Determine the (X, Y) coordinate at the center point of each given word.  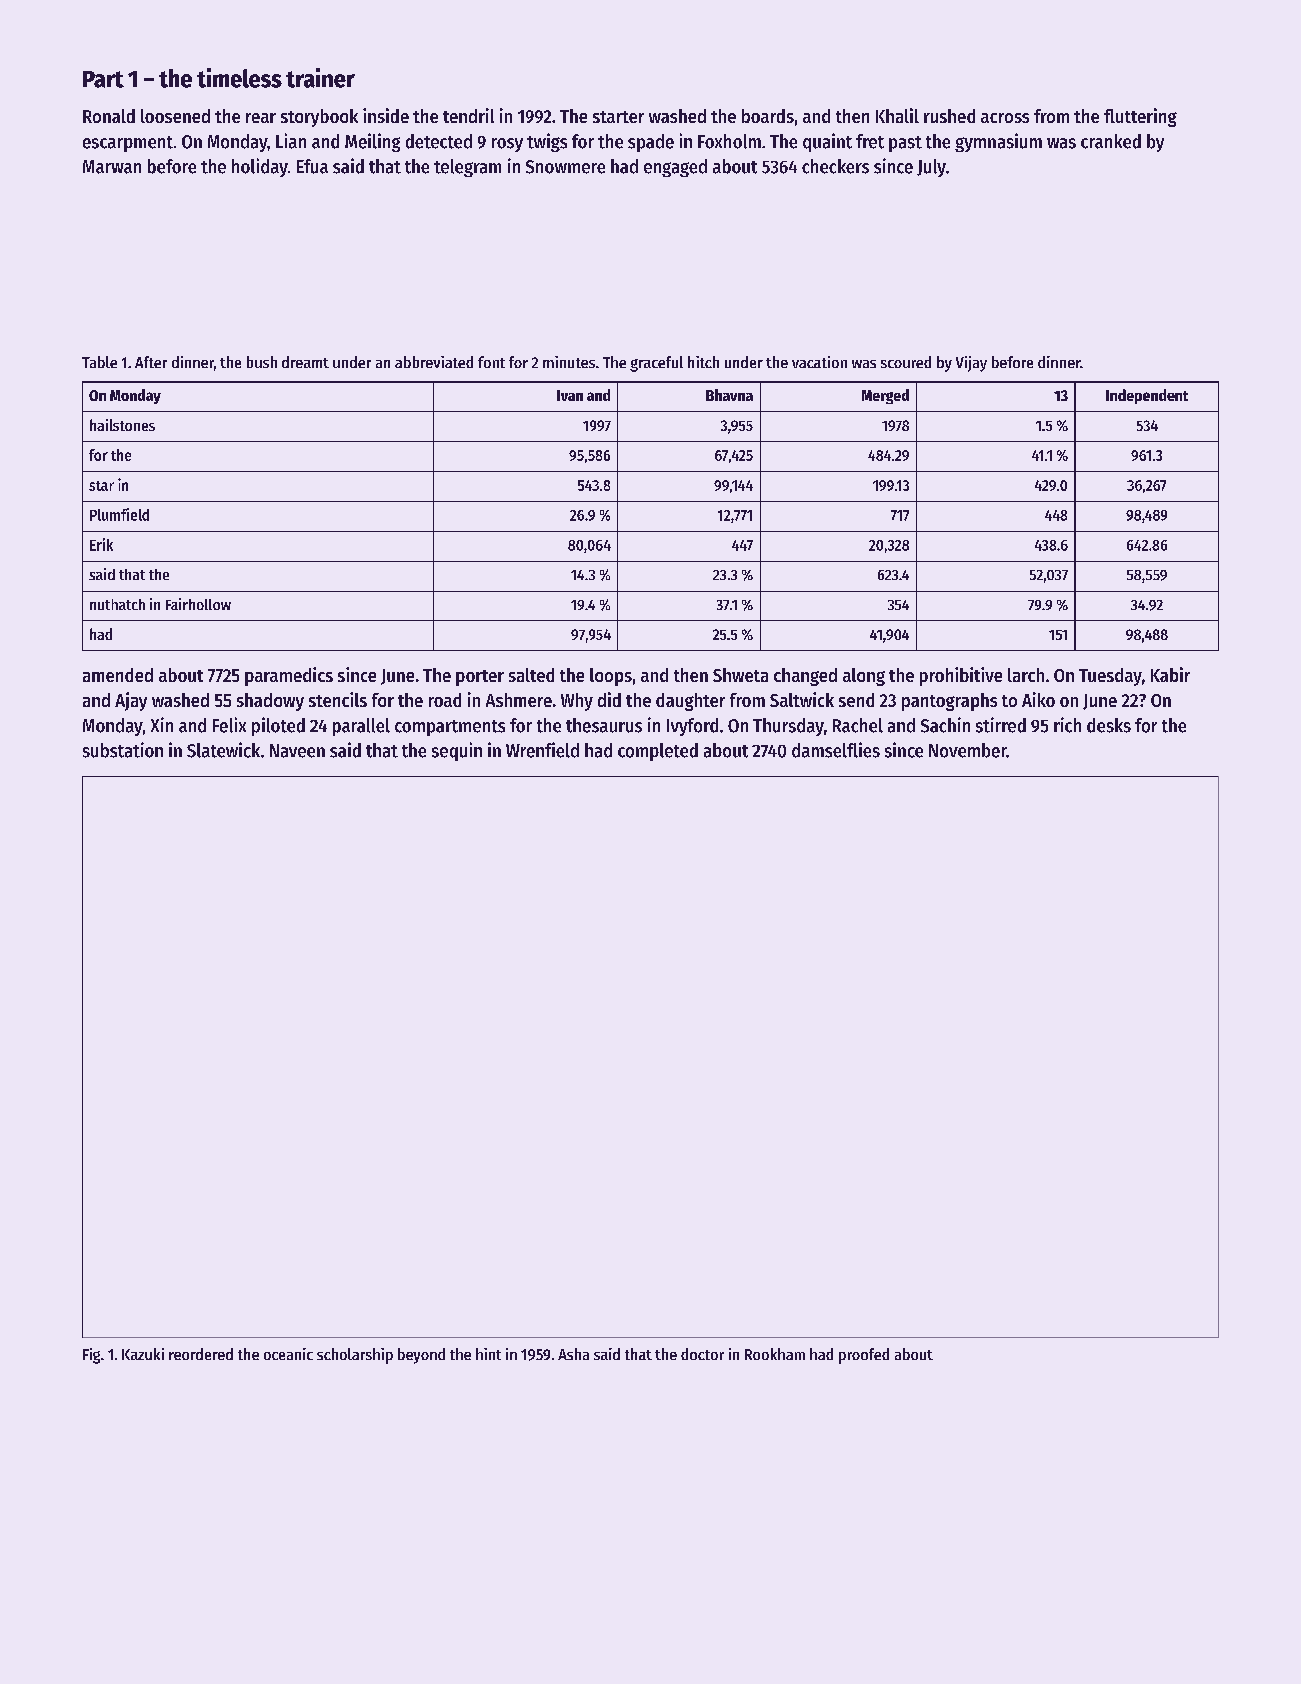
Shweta (740, 675)
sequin (457, 751)
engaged (675, 168)
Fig (91, 1356)
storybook (319, 118)
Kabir (1170, 674)
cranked (1111, 141)
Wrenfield (542, 750)
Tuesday (1110, 677)
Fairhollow (198, 604)
